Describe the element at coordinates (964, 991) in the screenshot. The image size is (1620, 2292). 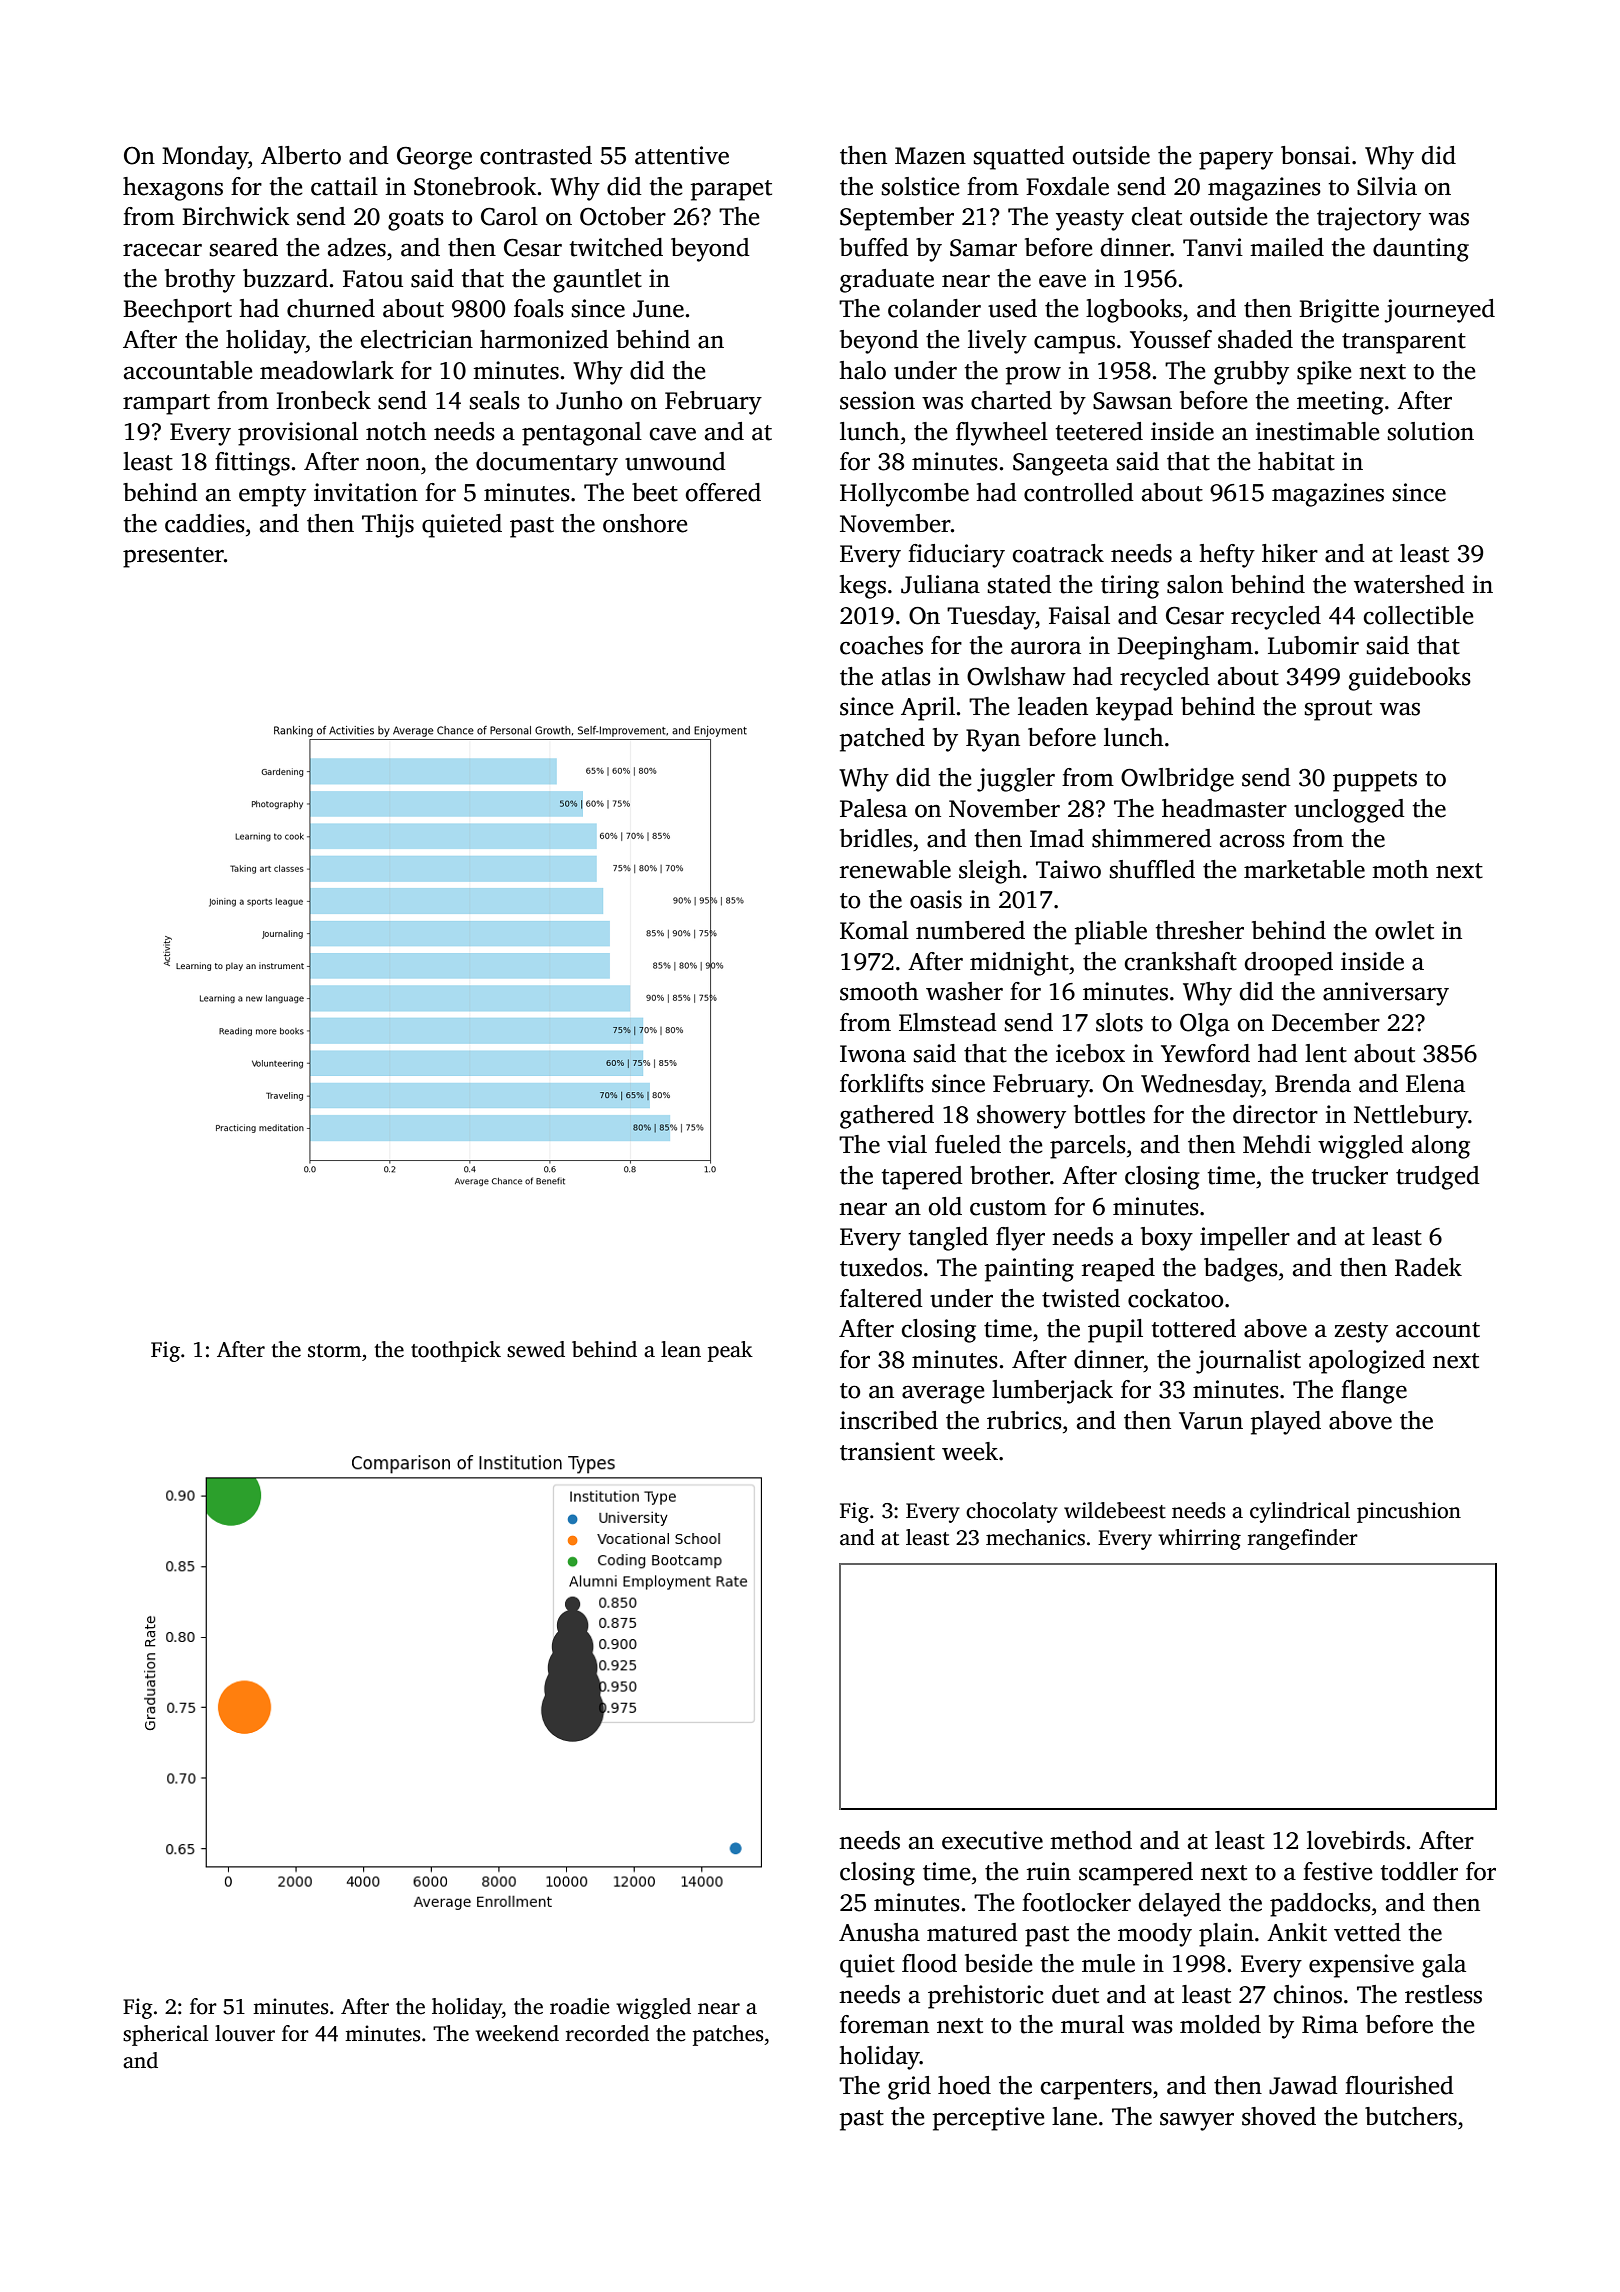
I see `washer` at that location.
